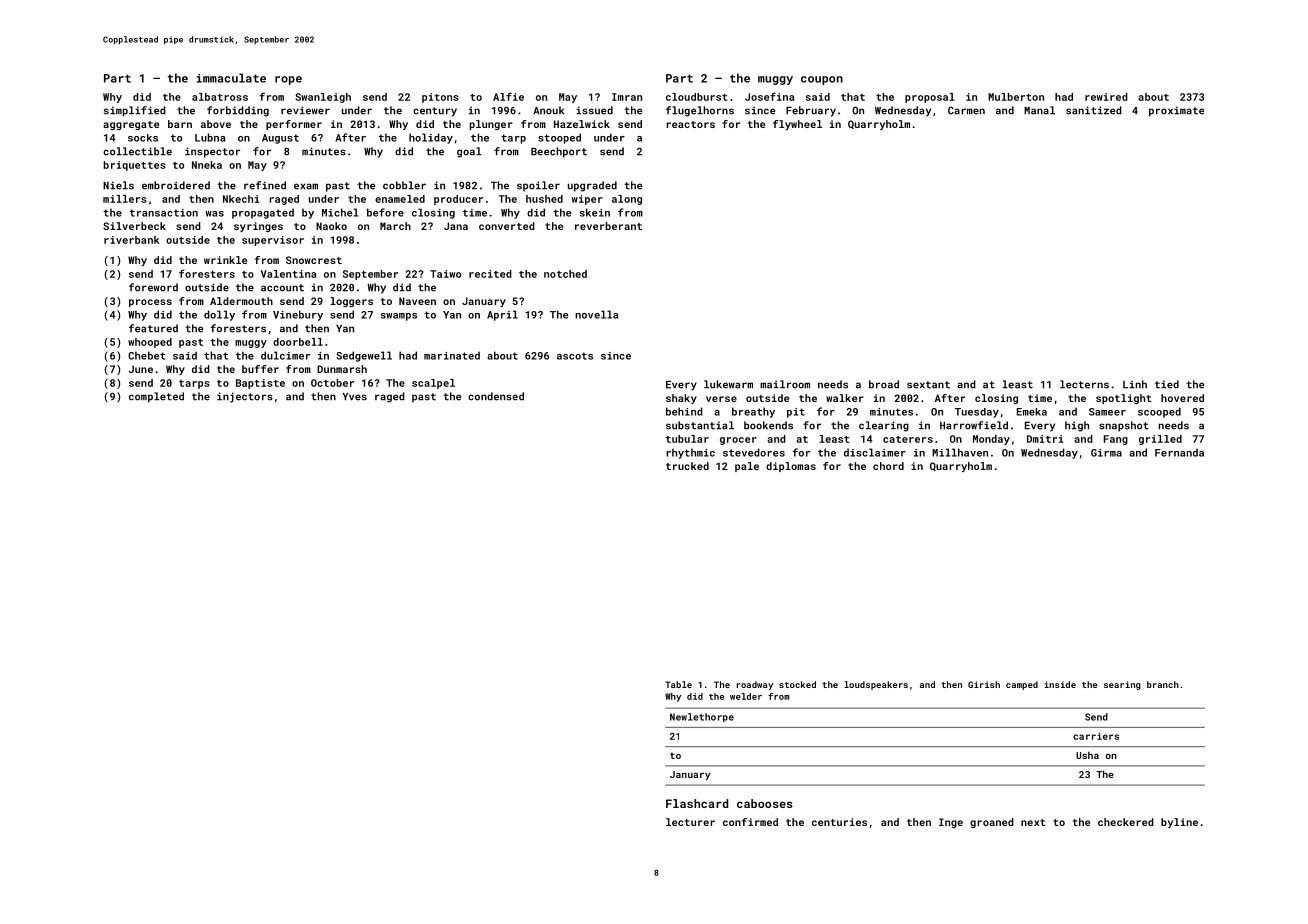  What do you see at coordinates (565, 274) in the screenshot?
I see `notched` at bounding box center [565, 274].
